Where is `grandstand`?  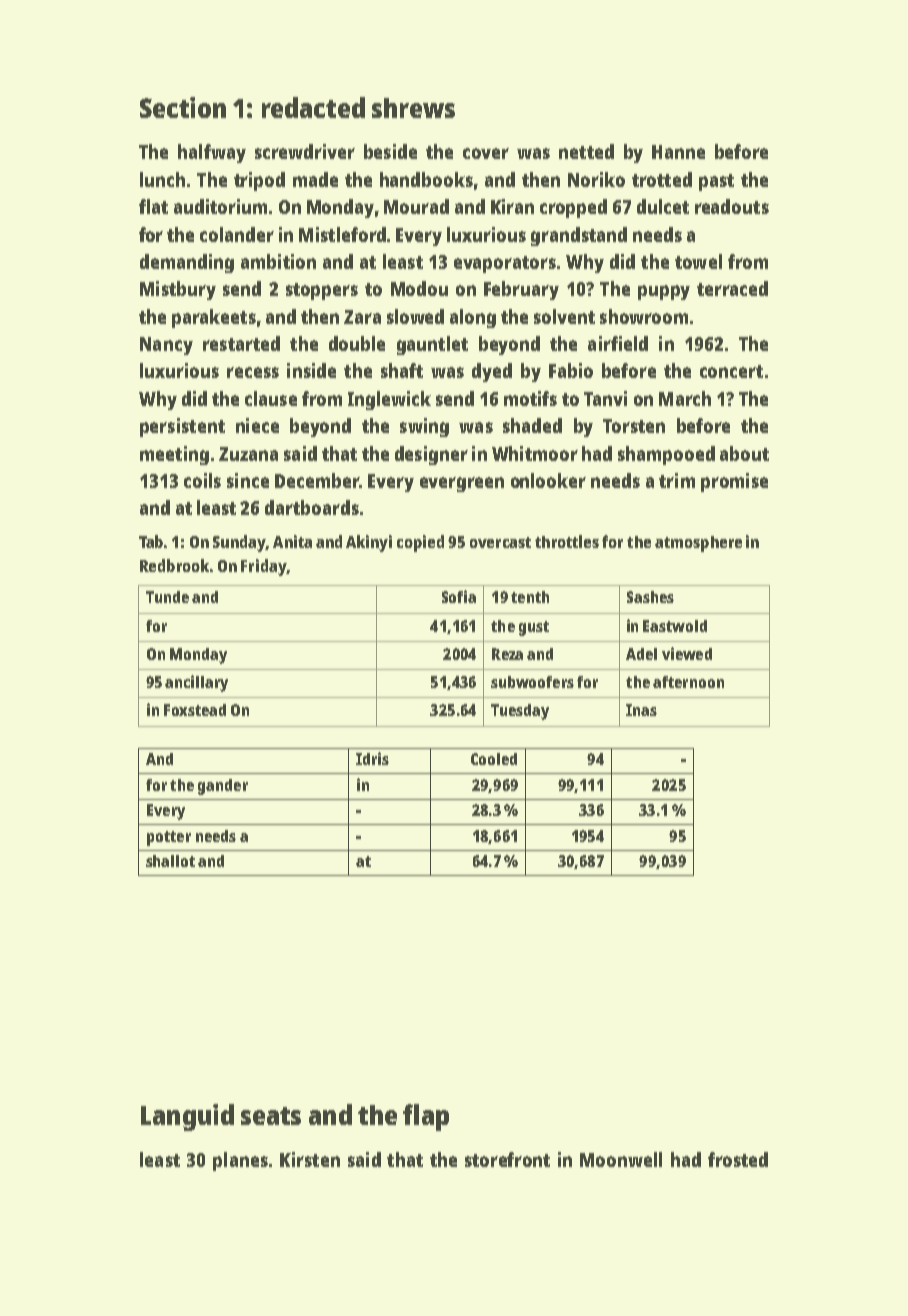 grandstand is located at coordinates (579, 236).
